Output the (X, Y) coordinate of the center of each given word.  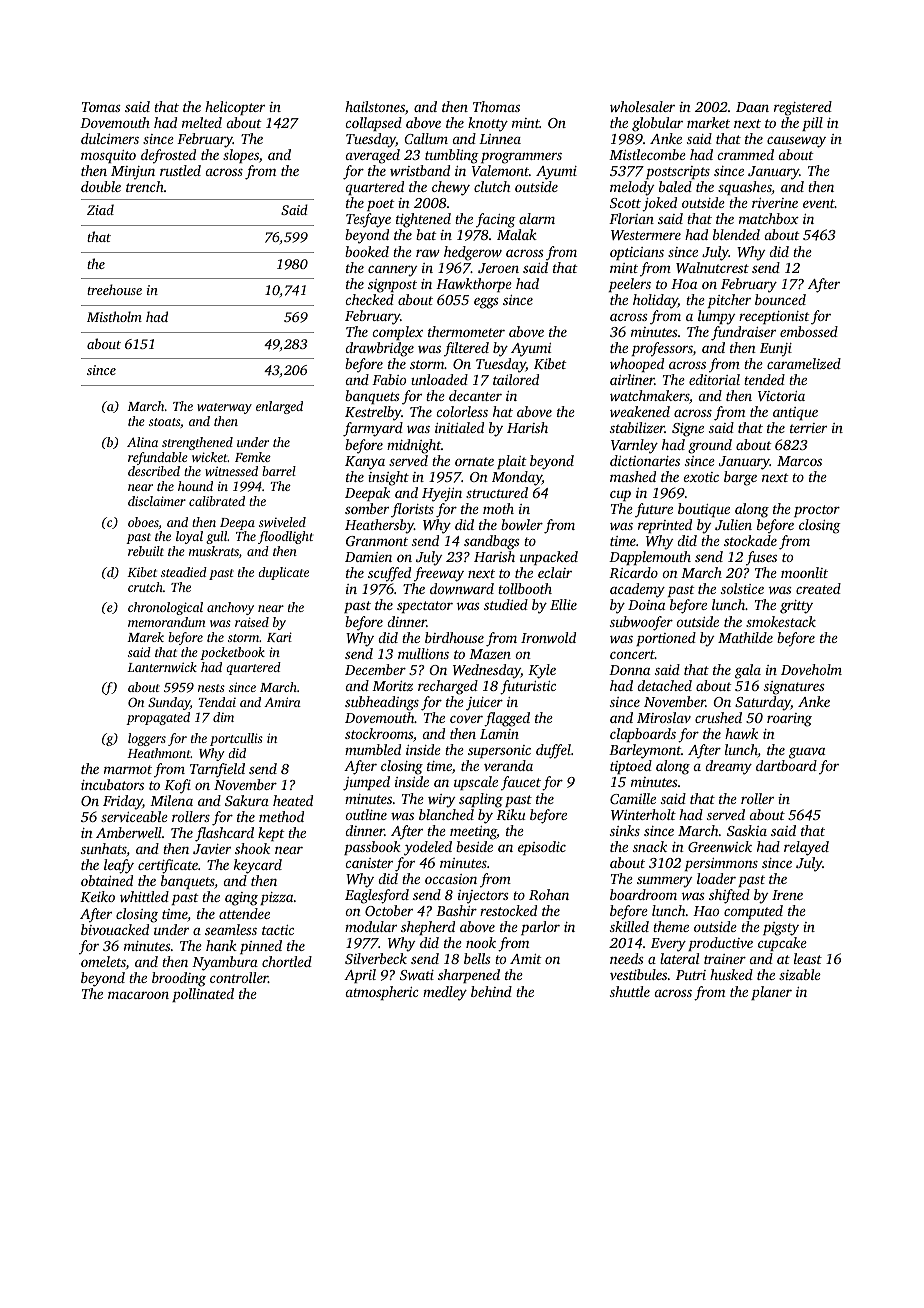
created (818, 588)
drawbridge (379, 349)
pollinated (203, 995)
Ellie (563, 604)
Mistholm (114, 316)
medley (445, 993)
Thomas (496, 106)
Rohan (549, 894)
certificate (168, 866)
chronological (165, 608)
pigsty (781, 929)
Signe (688, 430)
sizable (800, 974)
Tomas (101, 107)
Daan (752, 107)
